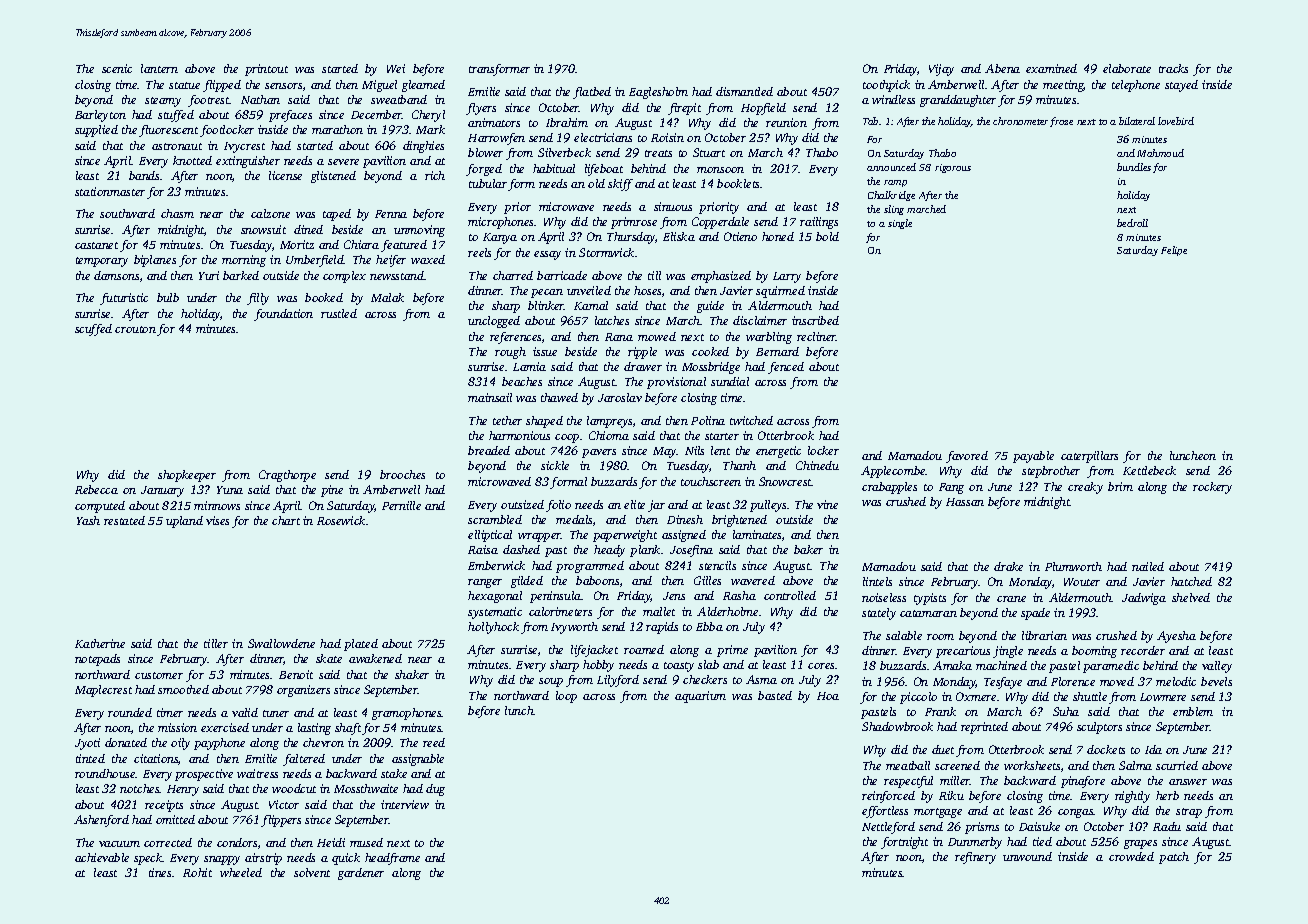 This image has height=924, width=1308. Describe the element at coordinates (258, 299) in the image. I see `filly` at that location.
